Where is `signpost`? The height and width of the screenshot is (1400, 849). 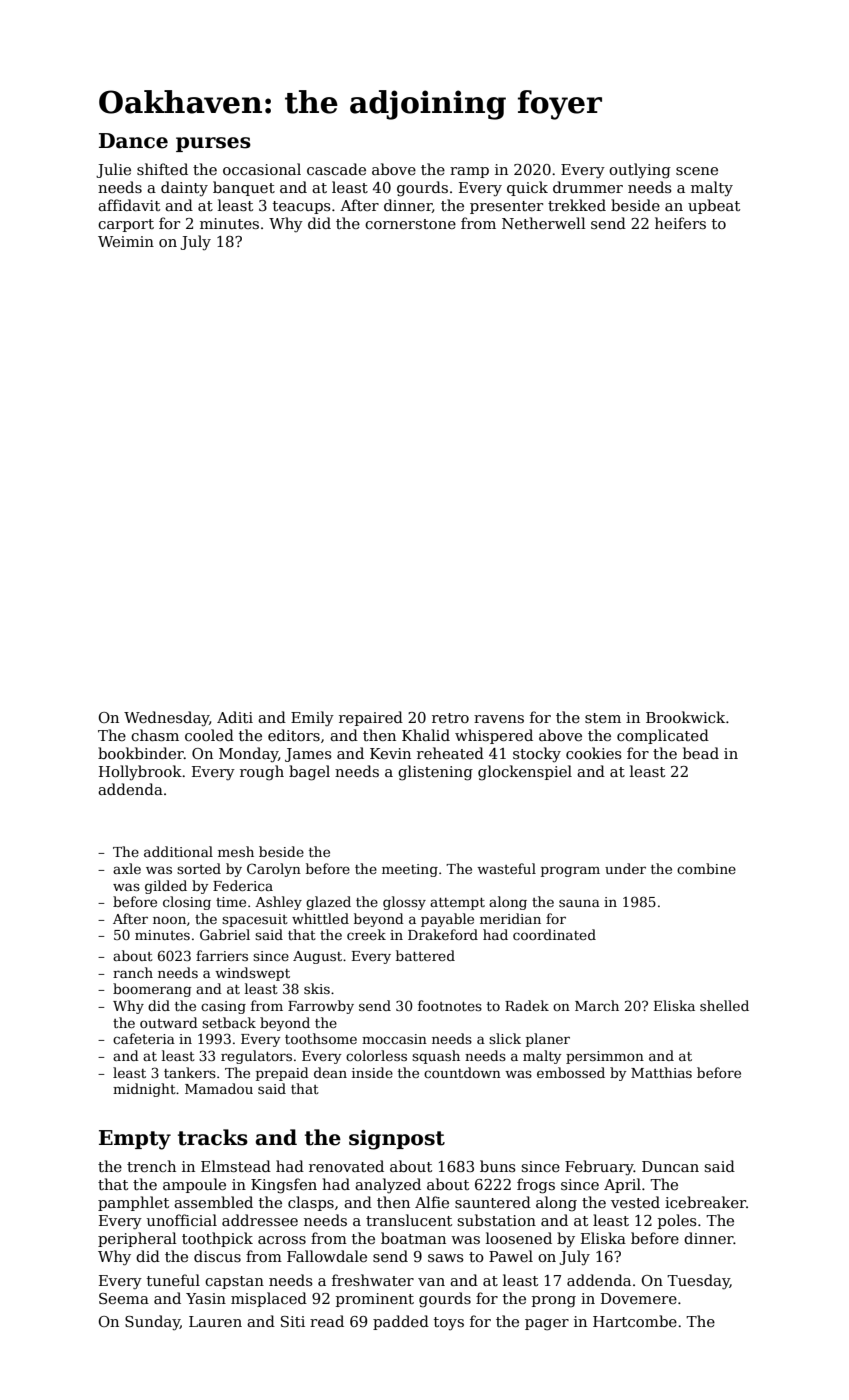
signpost is located at coordinates (397, 1140).
